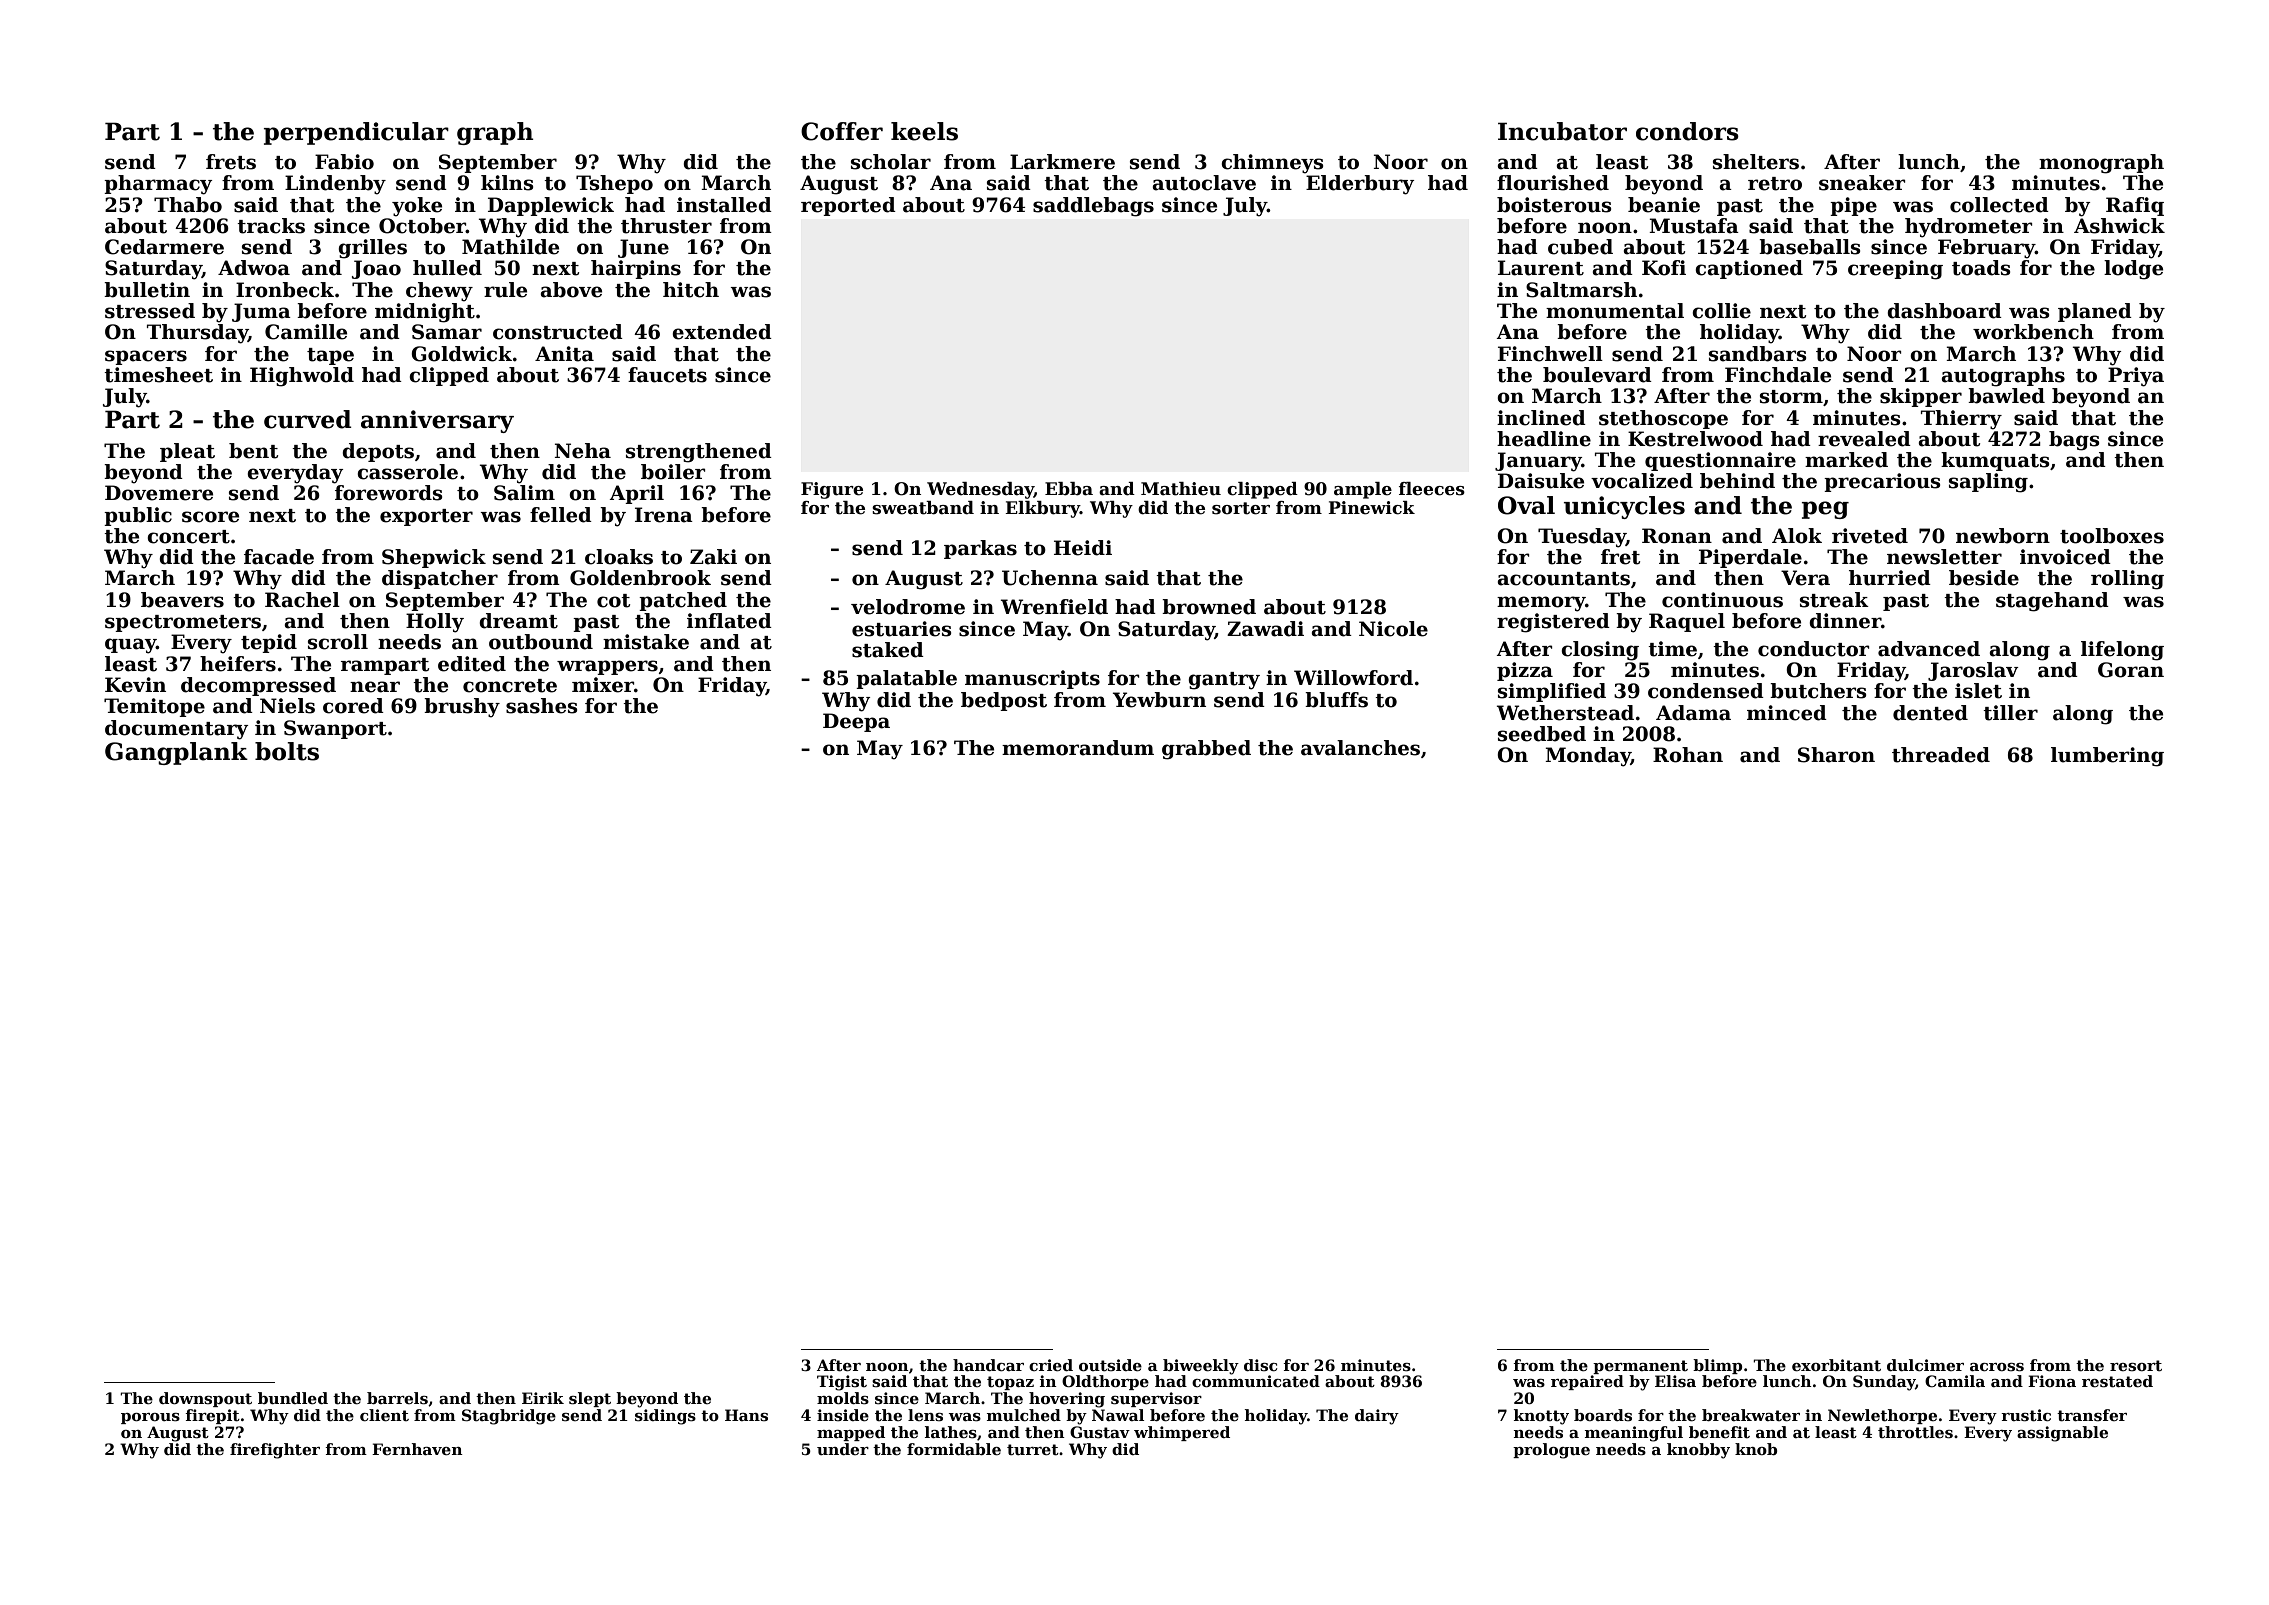 This image has height=1605, width=2269. What do you see at coordinates (1836, 1365) in the image?
I see `exorbitant` at bounding box center [1836, 1365].
